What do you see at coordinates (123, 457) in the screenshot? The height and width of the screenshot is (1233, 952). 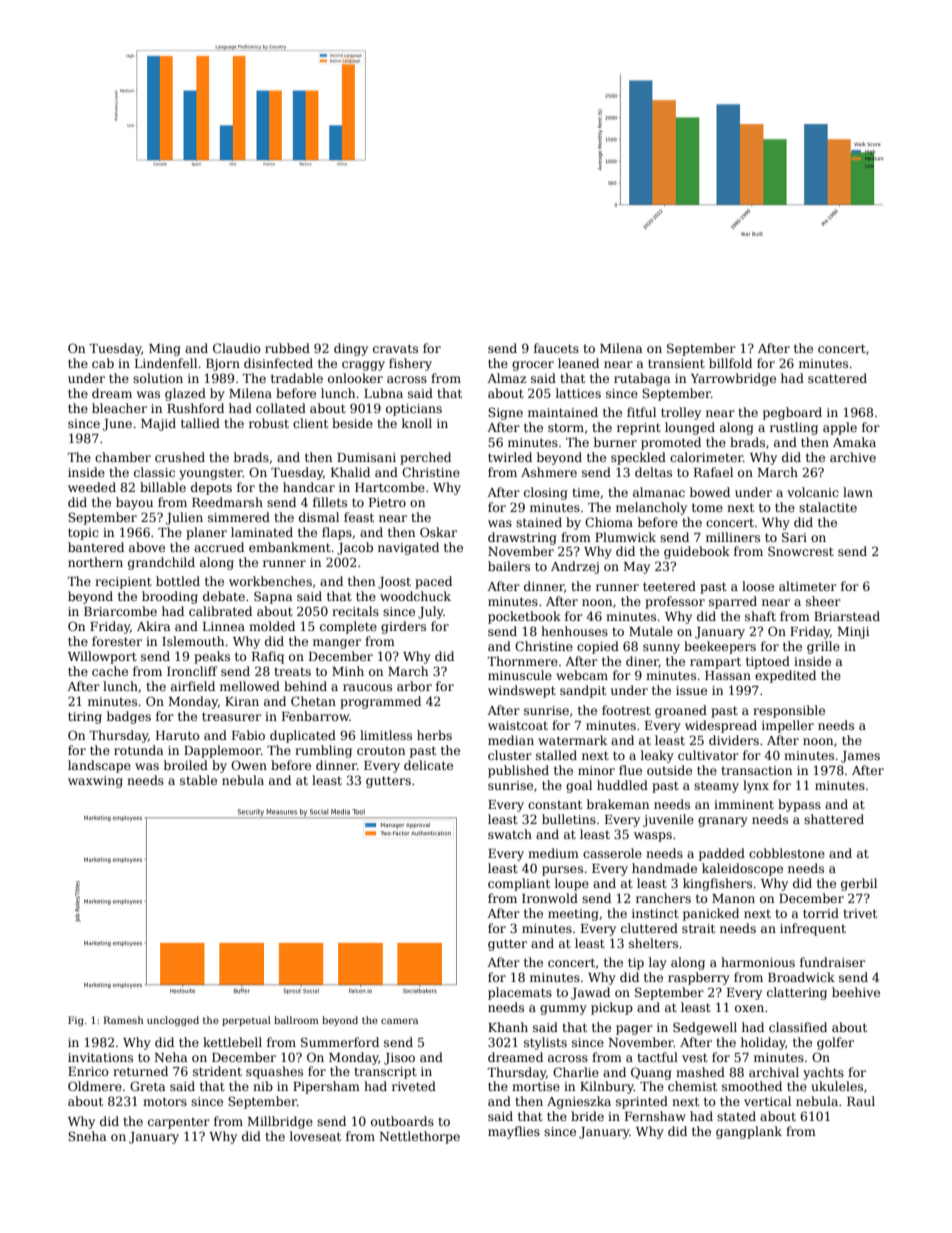 I see `chamber` at bounding box center [123, 457].
